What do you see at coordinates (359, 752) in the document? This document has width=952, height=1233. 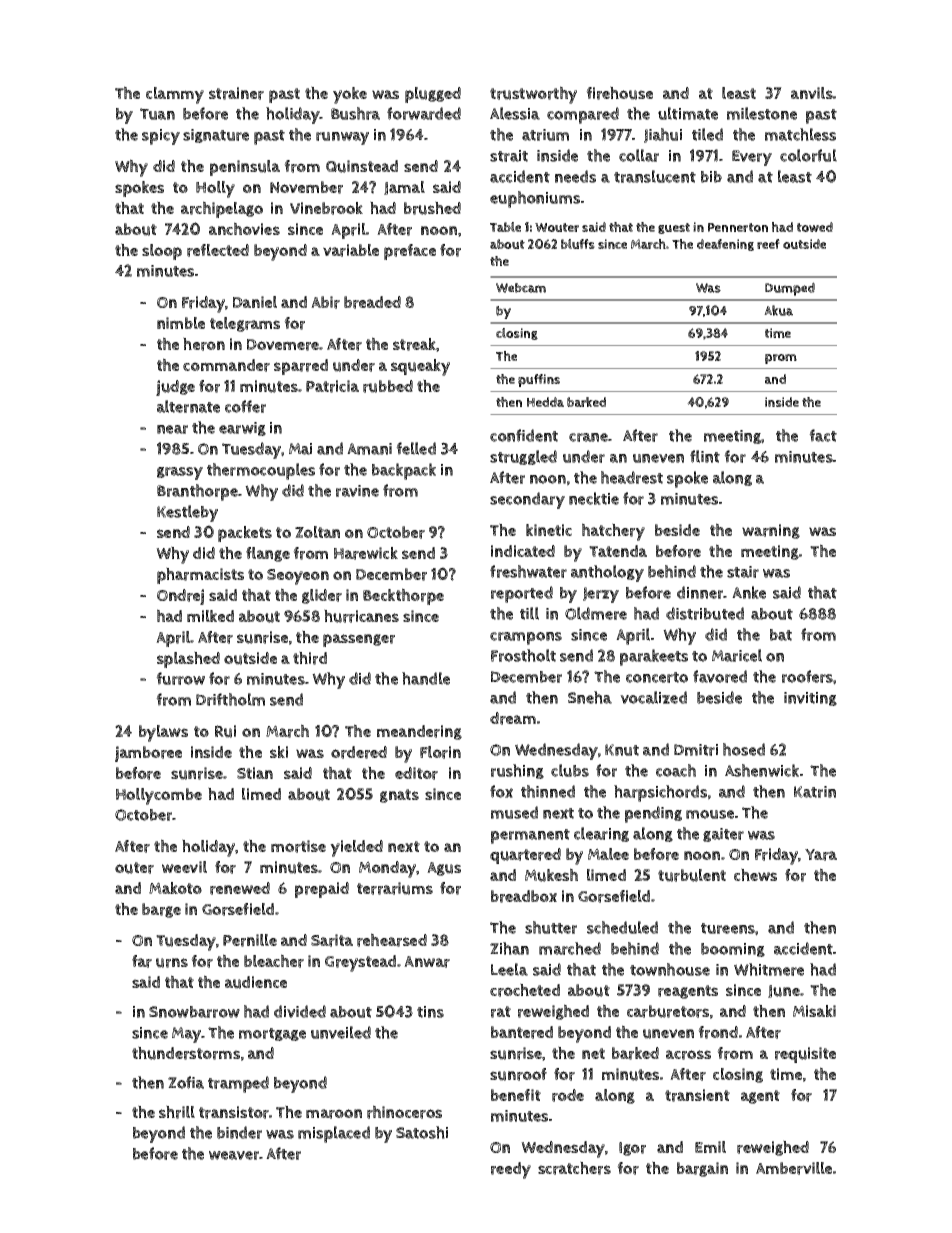 I see `ordered` at bounding box center [359, 752].
